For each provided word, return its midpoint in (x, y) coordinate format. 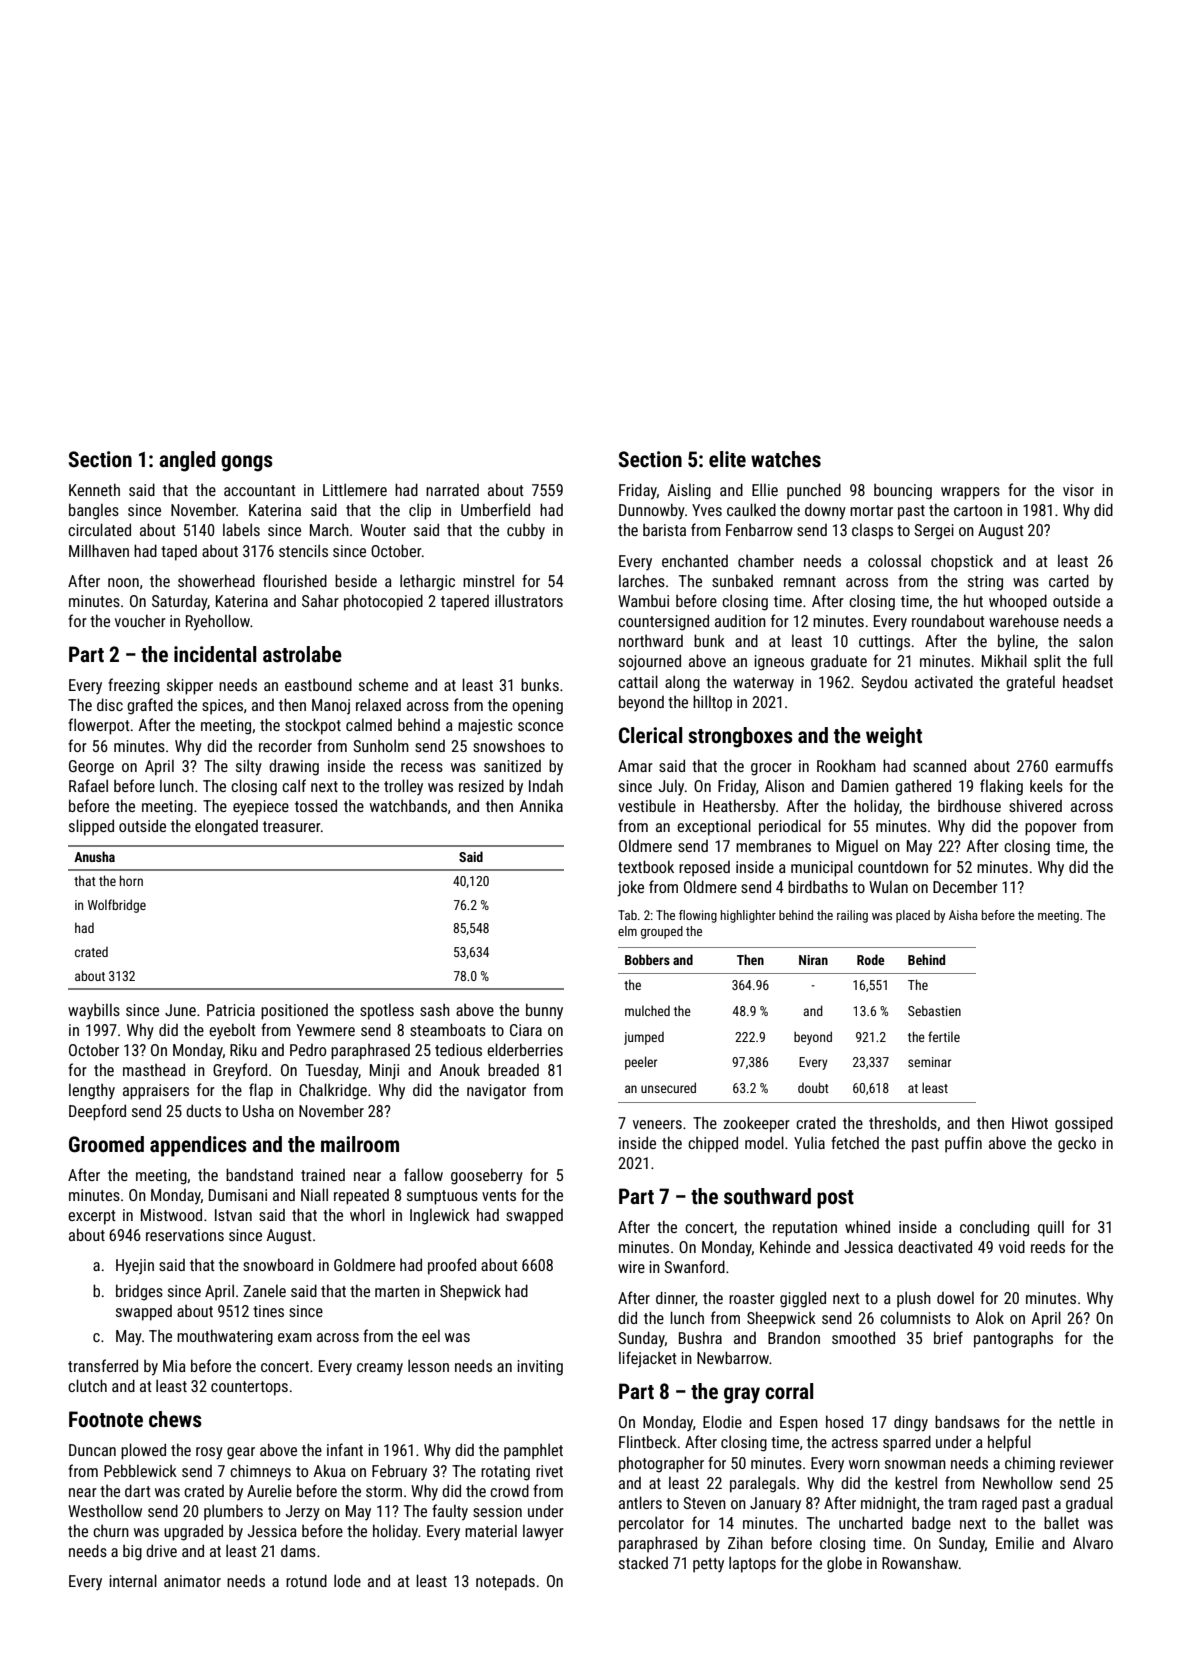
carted (1069, 580)
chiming (1030, 1464)
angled (187, 461)
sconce (540, 726)
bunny (544, 1011)
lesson (428, 1365)
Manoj (331, 707)
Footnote (106, 1419)
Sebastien (934, 1010)
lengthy (92, 1092)
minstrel (488, 580)
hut (973, 600)
